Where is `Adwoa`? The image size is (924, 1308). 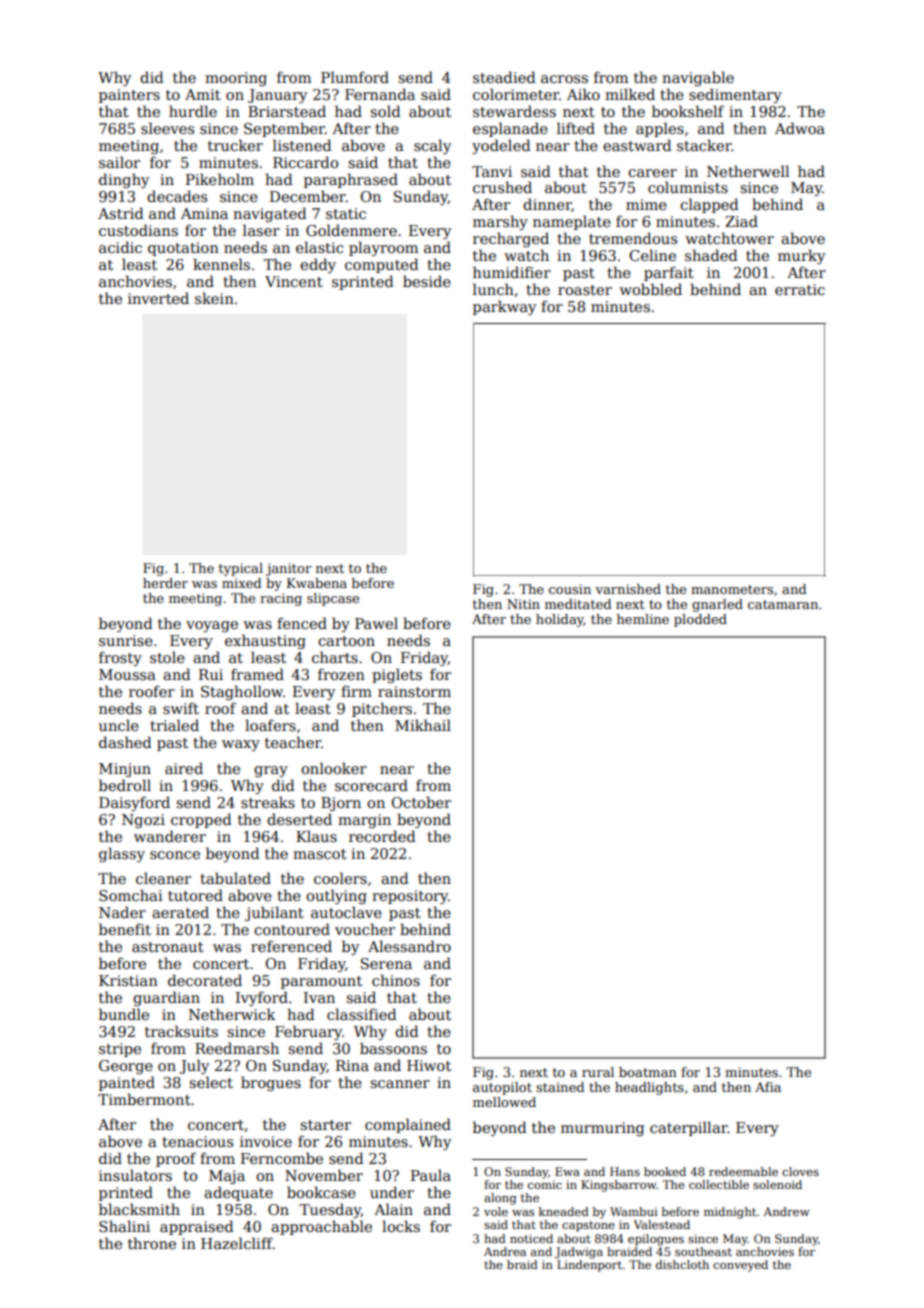
Adwoa is located at coordinates (800, 128).
